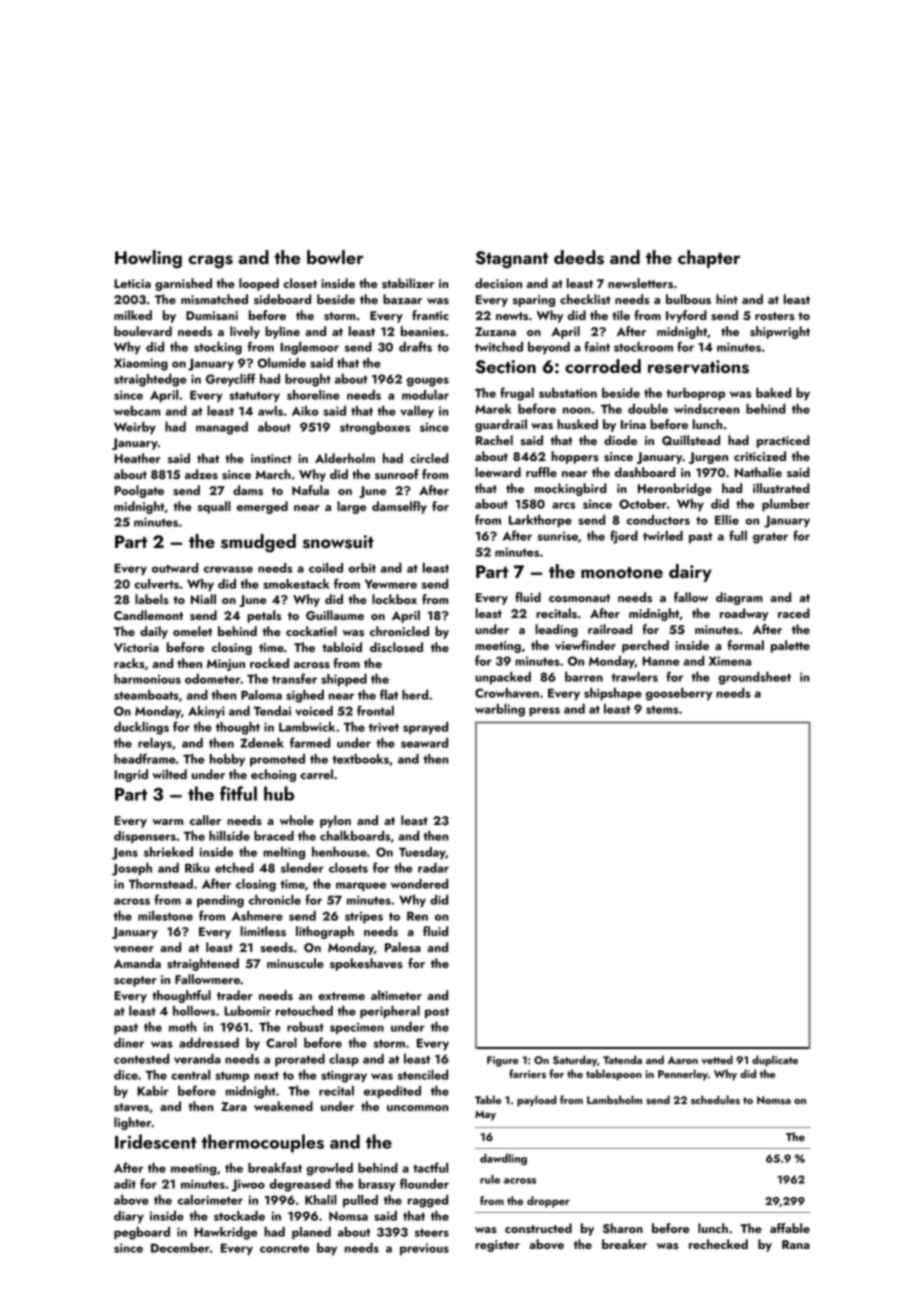 This screenshot has width=924, height=1308. Describe the element at coordinates (190, 1075) in the screenshot. I see `central` at that location.
